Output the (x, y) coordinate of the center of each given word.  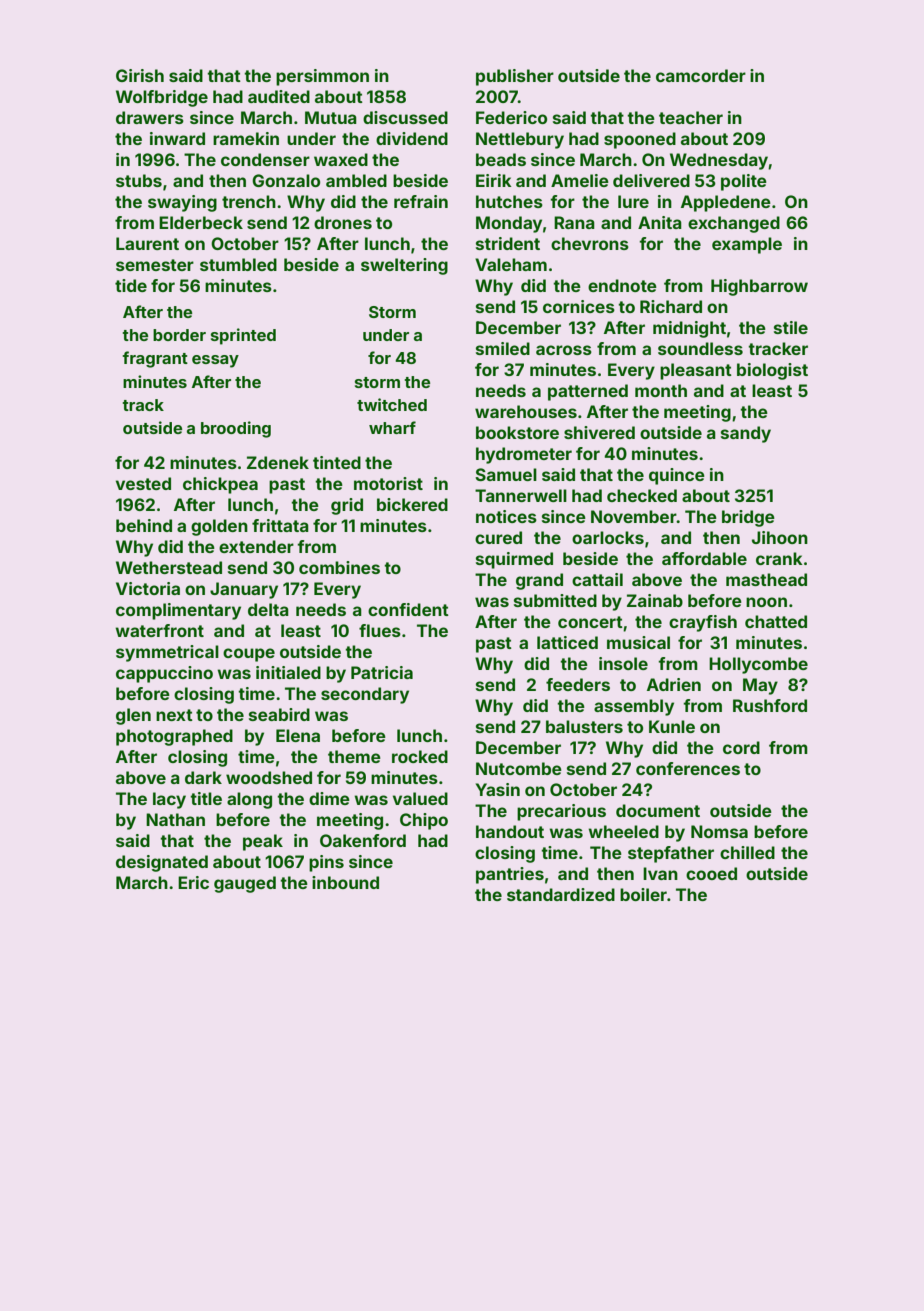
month (661, 390)
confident (408, 609)
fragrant (155, 359)
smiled (503, 348)
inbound (345, 882)
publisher (515, 77)
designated (162, 863)
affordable (704, 558)
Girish (140, 75)
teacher (691, 117)
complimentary (178, 611)
